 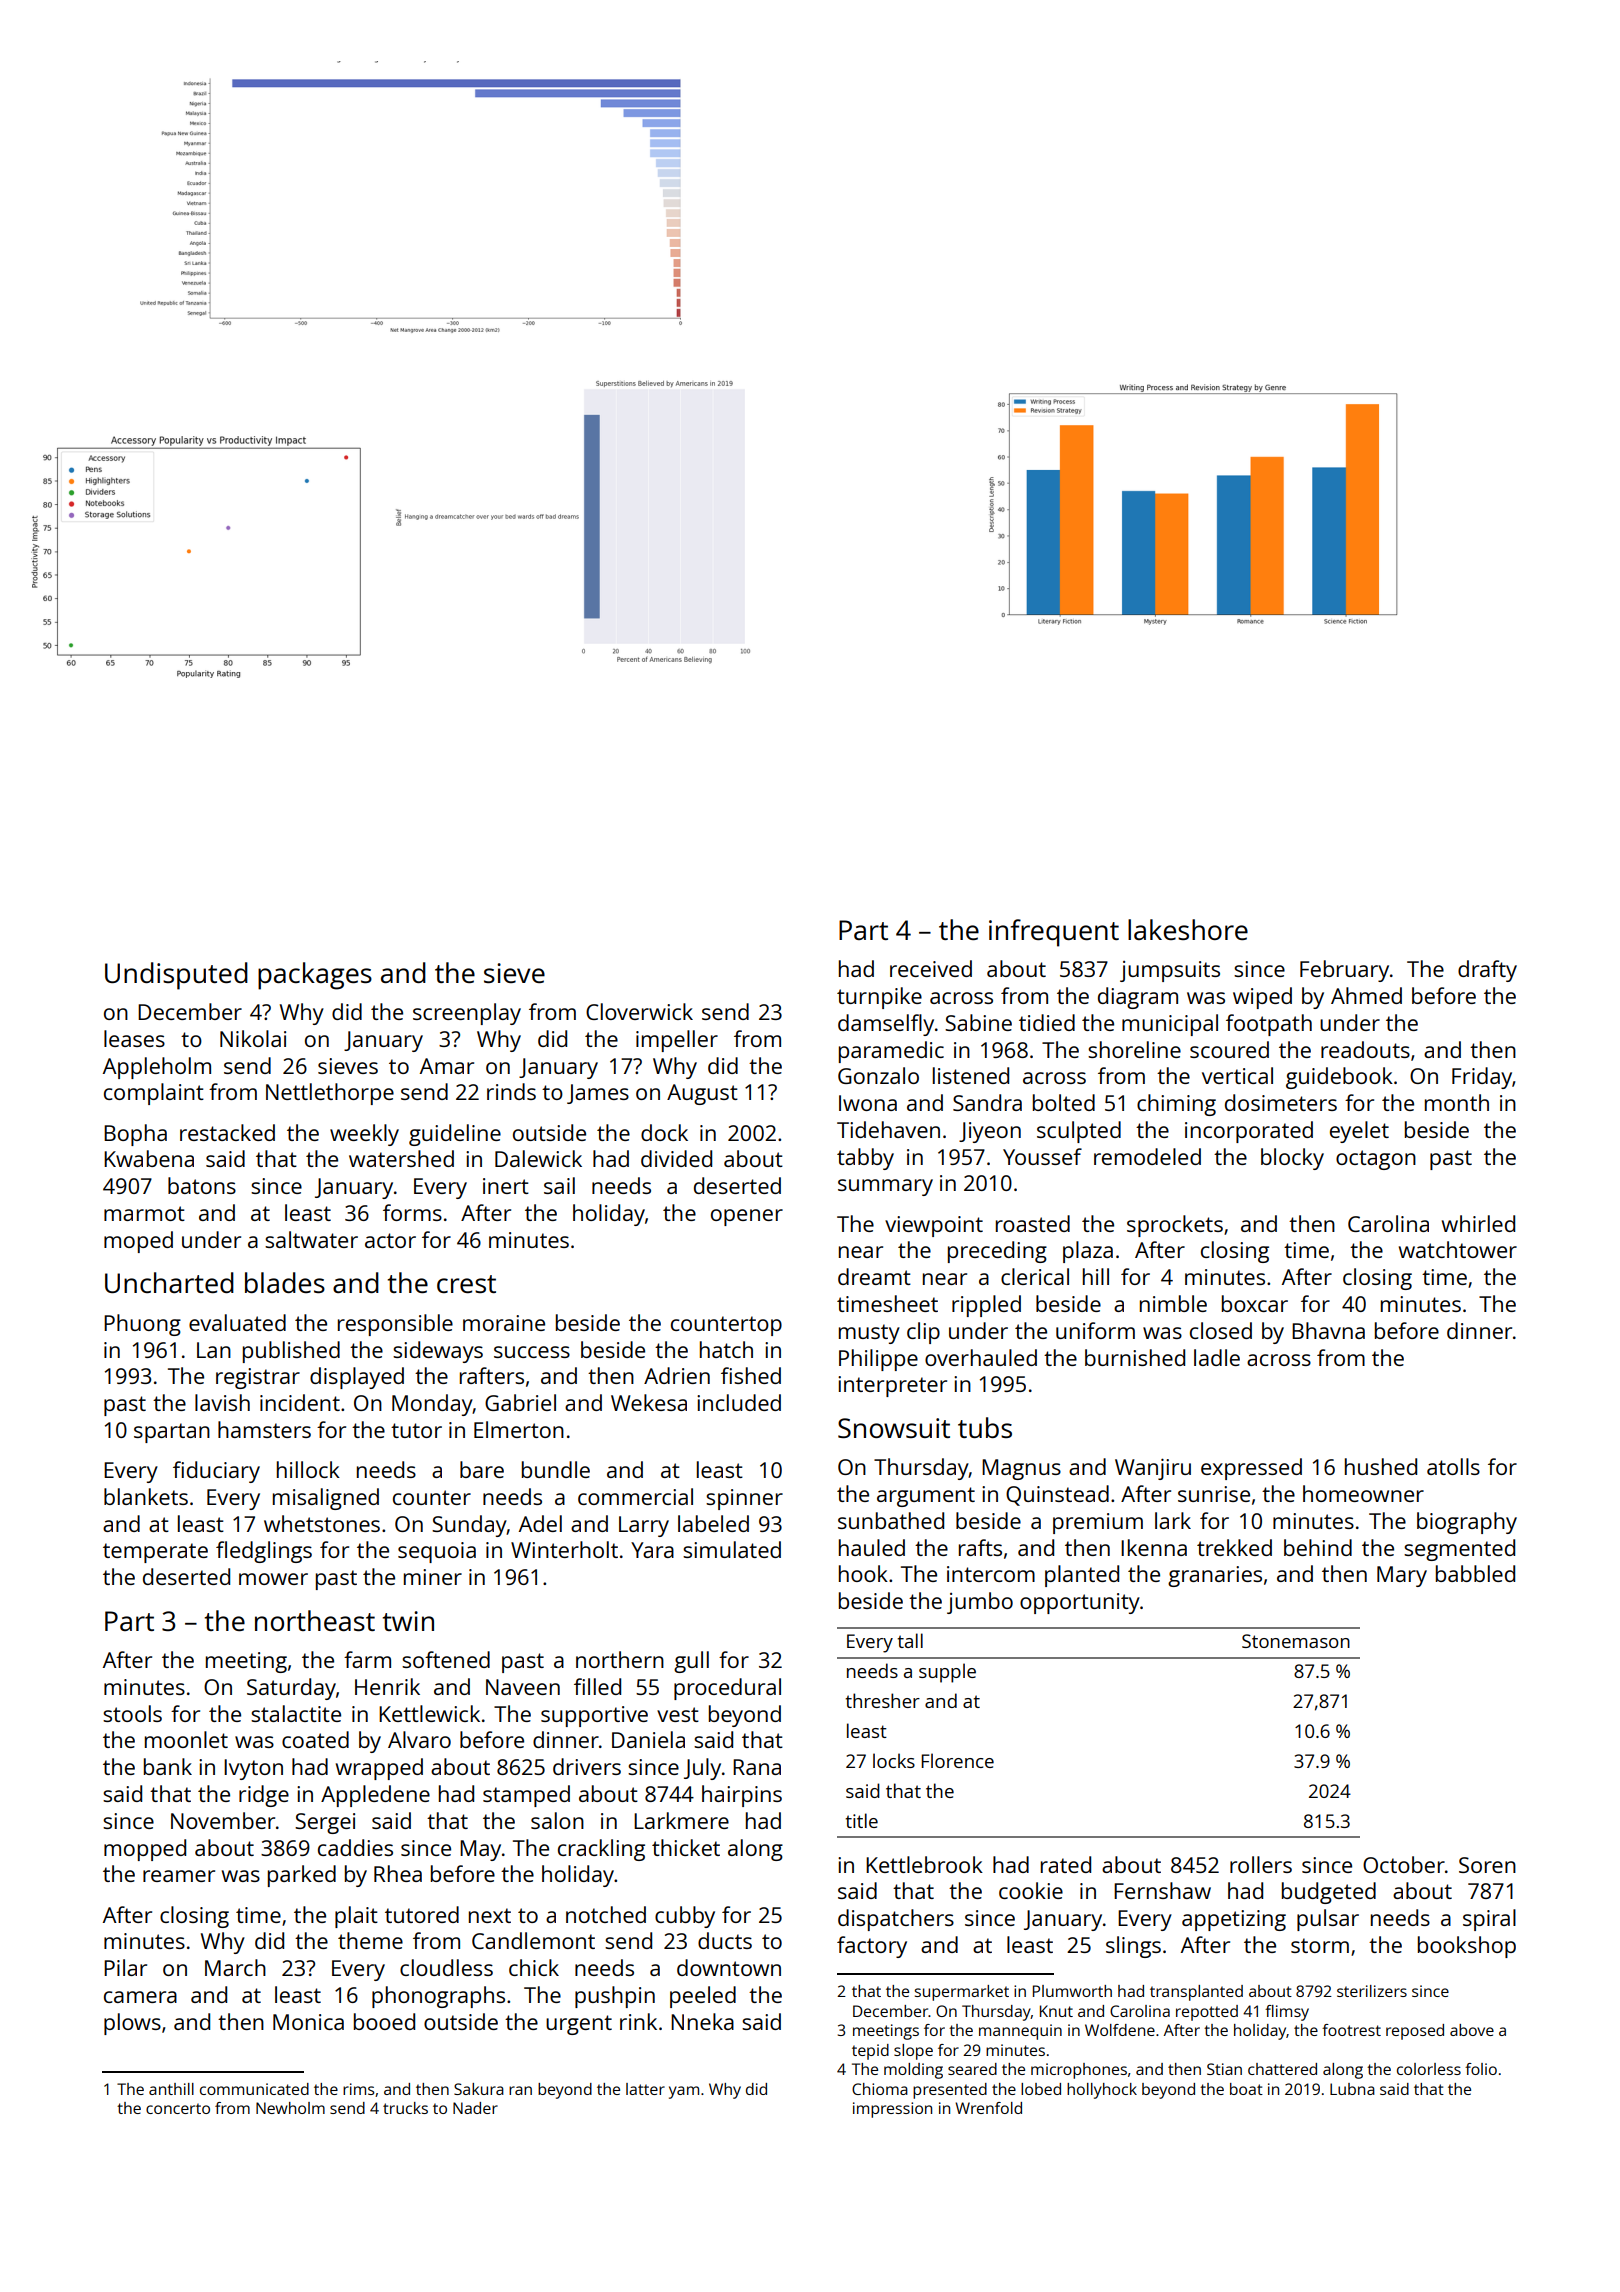 I want to click on Nader, so click(x=475, y=2108).
